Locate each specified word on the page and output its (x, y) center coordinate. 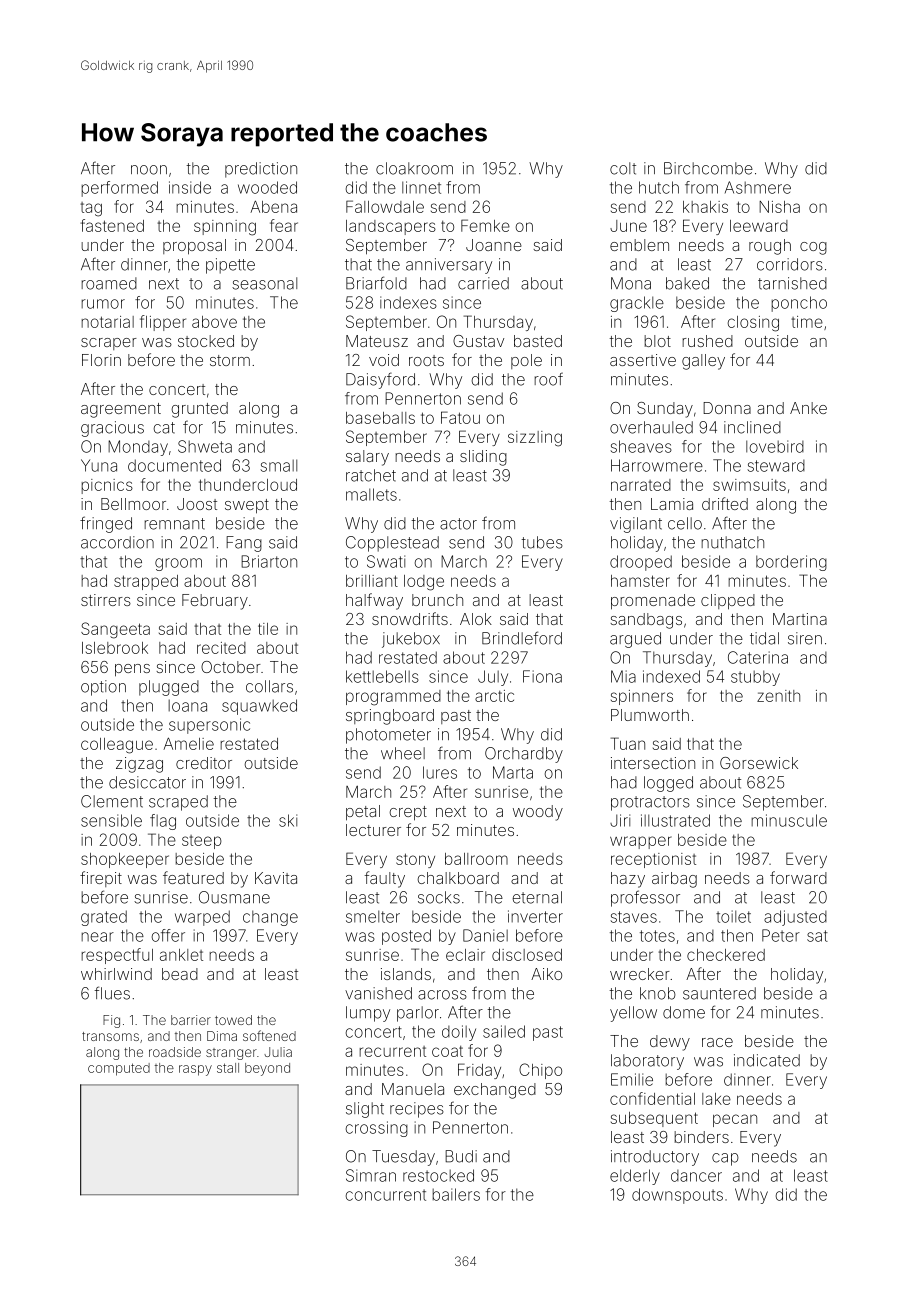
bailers (456, 1194)
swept (247, 506)
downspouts (677, 1196)
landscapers (391, 227)
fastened (112, 225)
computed (119, 1069)
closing (753, 324)
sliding (483, 458)
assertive (643, 360)
